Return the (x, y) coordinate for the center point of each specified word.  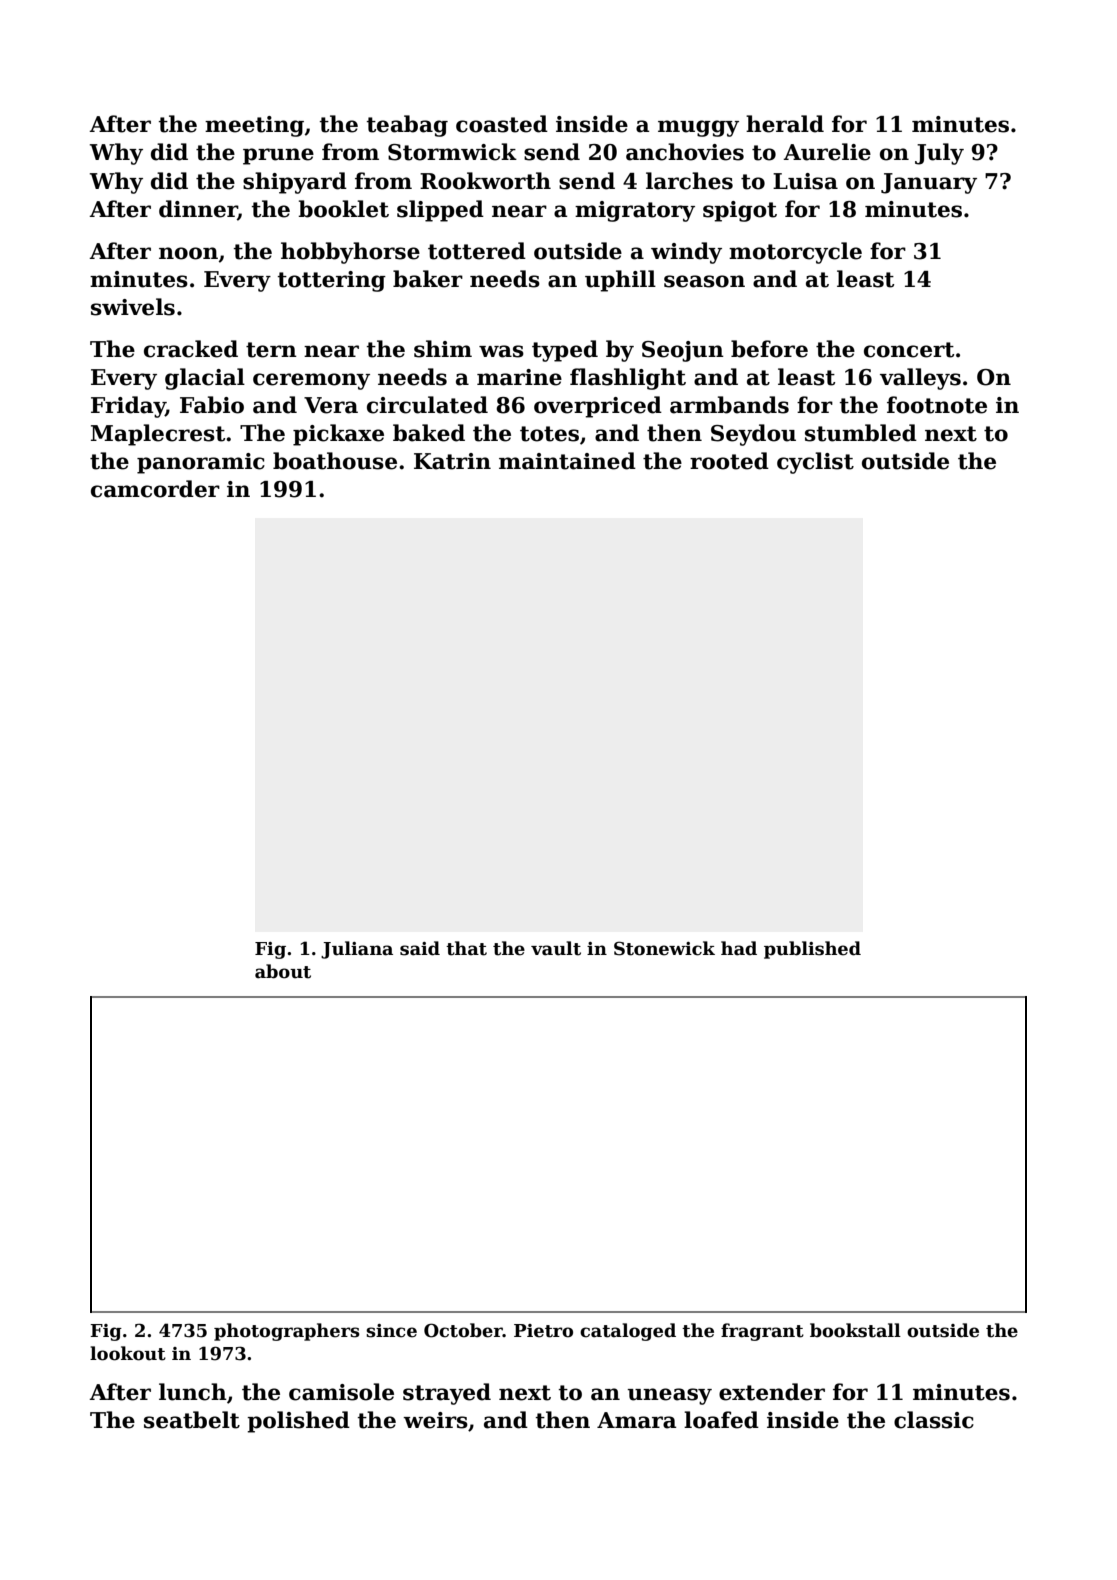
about (283, 971)
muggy (698, 128)
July (939, 154)
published (812, 950)
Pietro (543, 1331)
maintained (567, 461)
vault (556, 948)
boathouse (335, 461)
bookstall (855, 1330)
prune (278, 156)
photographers (287, 1332)
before (769, 349)
